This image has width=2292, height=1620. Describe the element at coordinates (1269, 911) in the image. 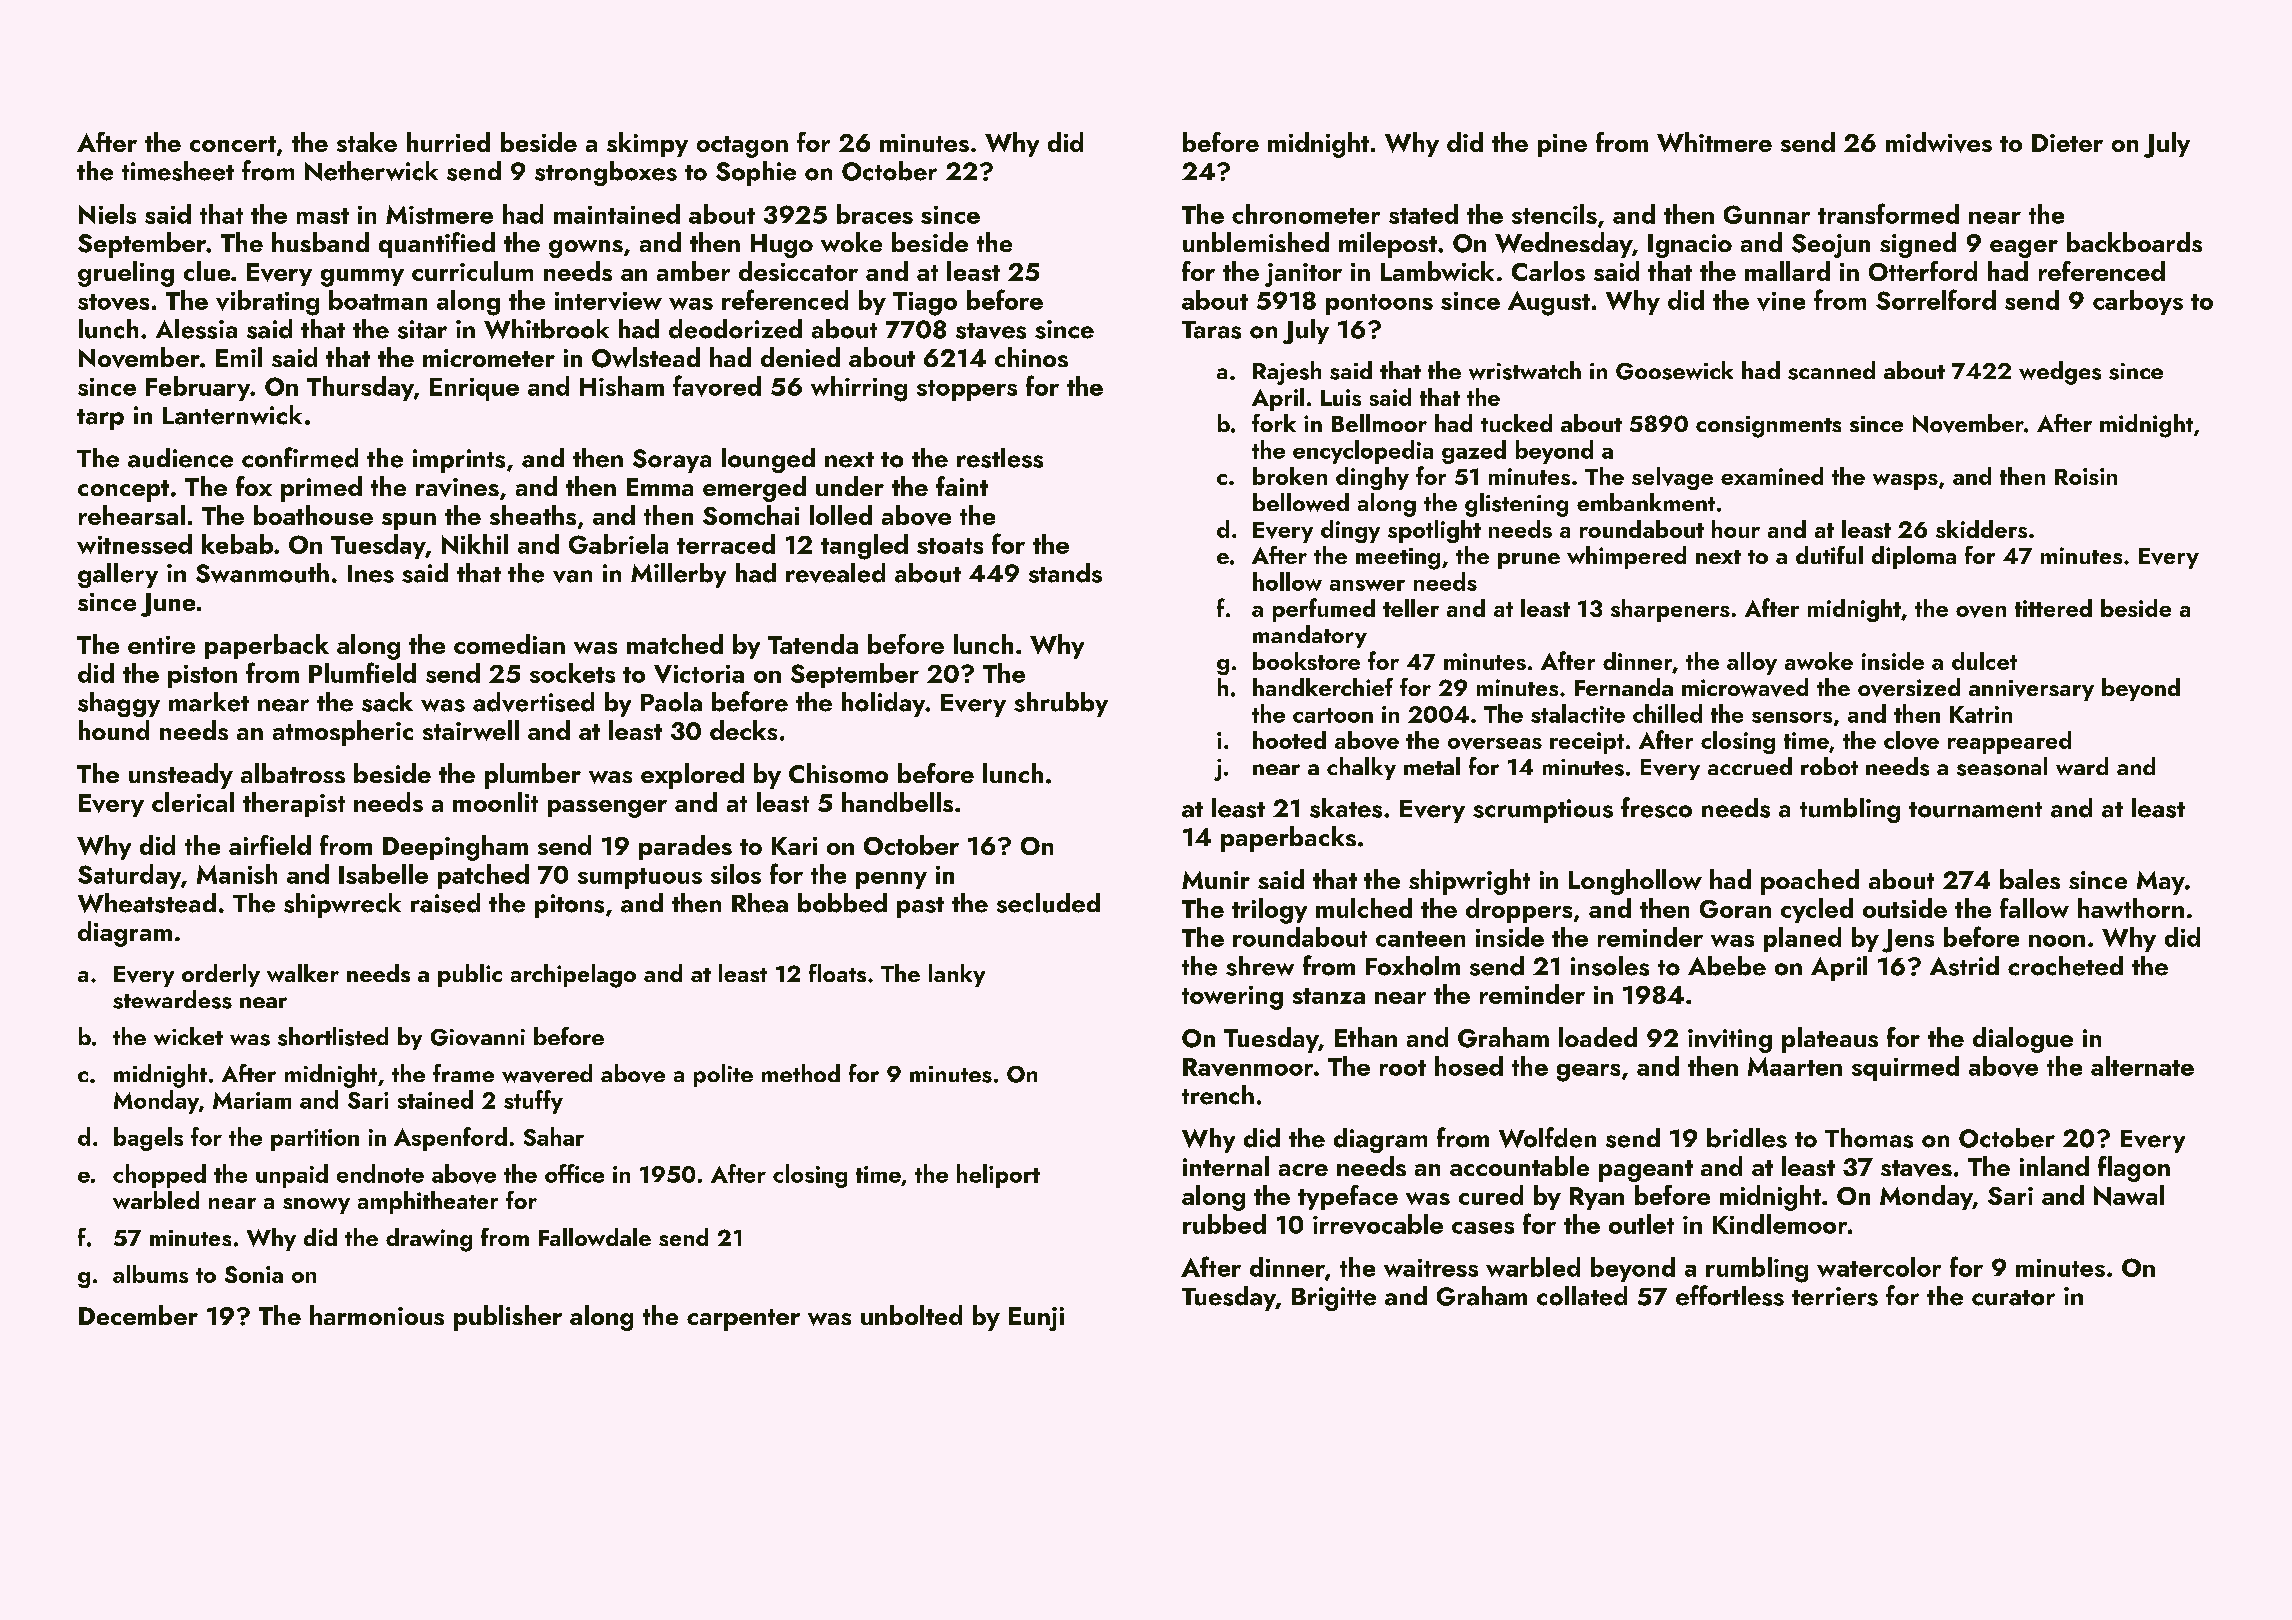

I see `trilogy` at that location.
